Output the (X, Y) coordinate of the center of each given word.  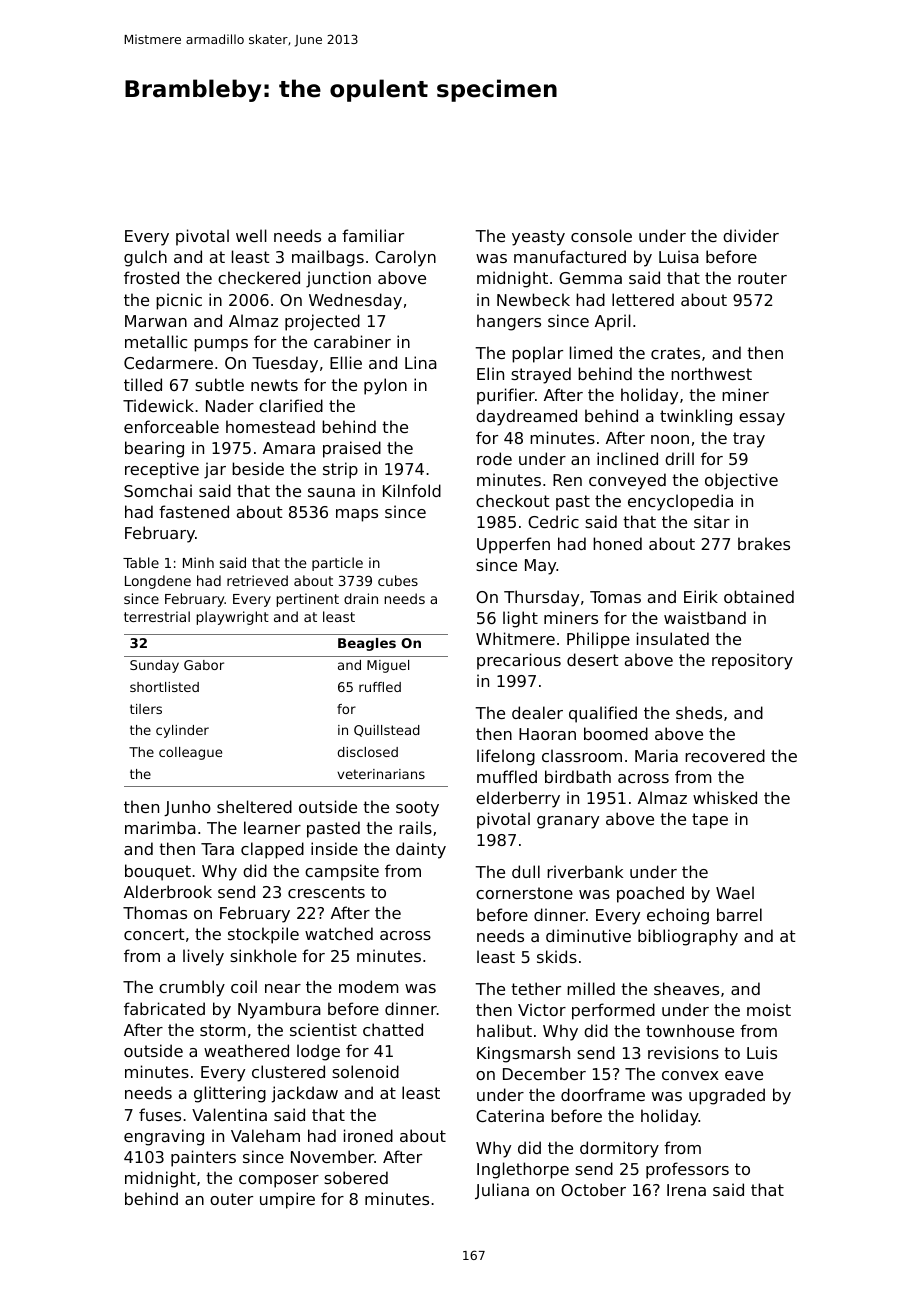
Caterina (510, 1115)
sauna (331, 492)
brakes (764, 543)
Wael (735, 892)
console (601, 235)
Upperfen (513, 545)
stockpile (263, 935)
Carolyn (405, 258)
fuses (160, 1114)
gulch (145, 258)
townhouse (690, 1030)
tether (536, 988)
